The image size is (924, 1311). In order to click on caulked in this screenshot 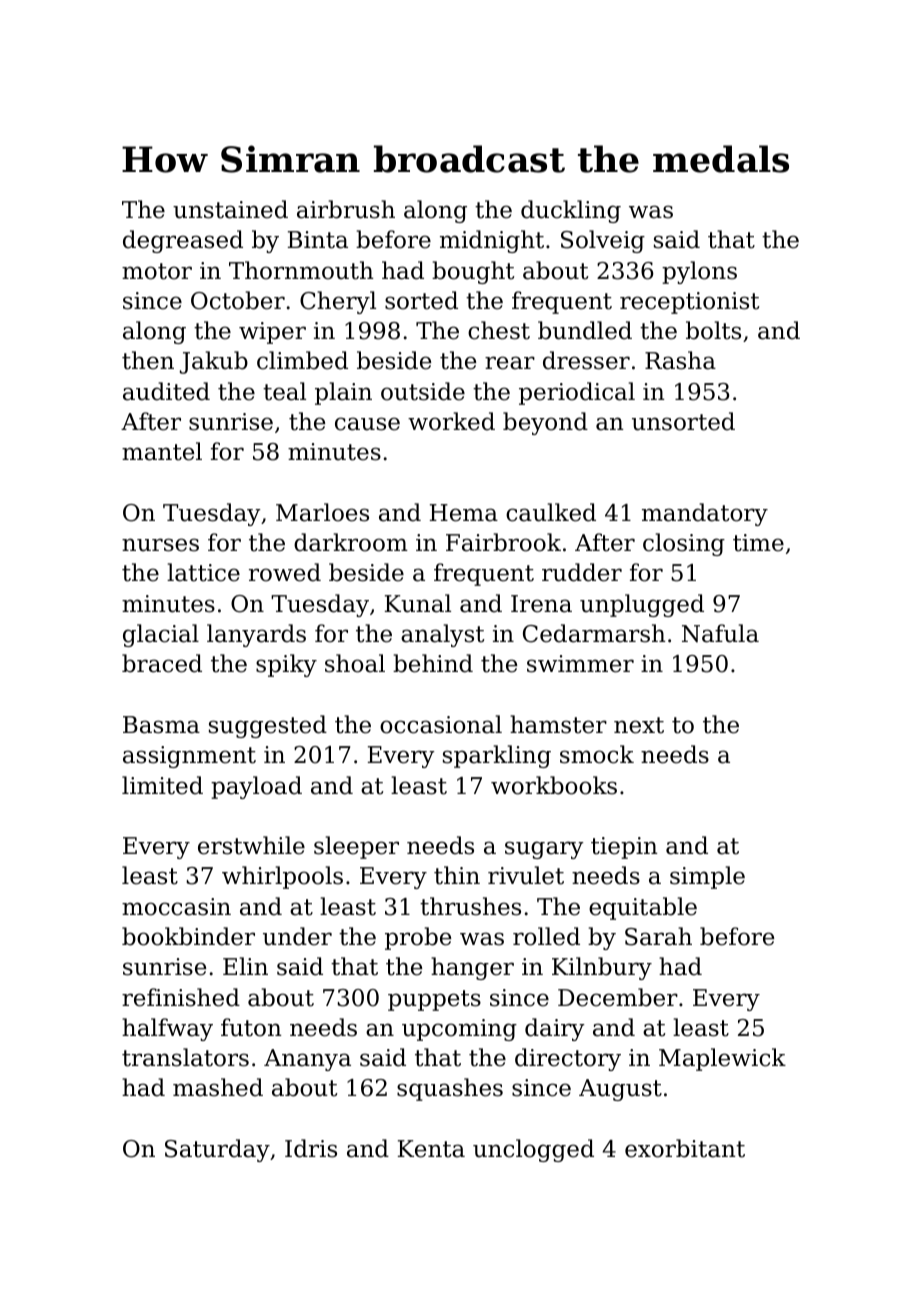, I will do `click(551, 512)`.
